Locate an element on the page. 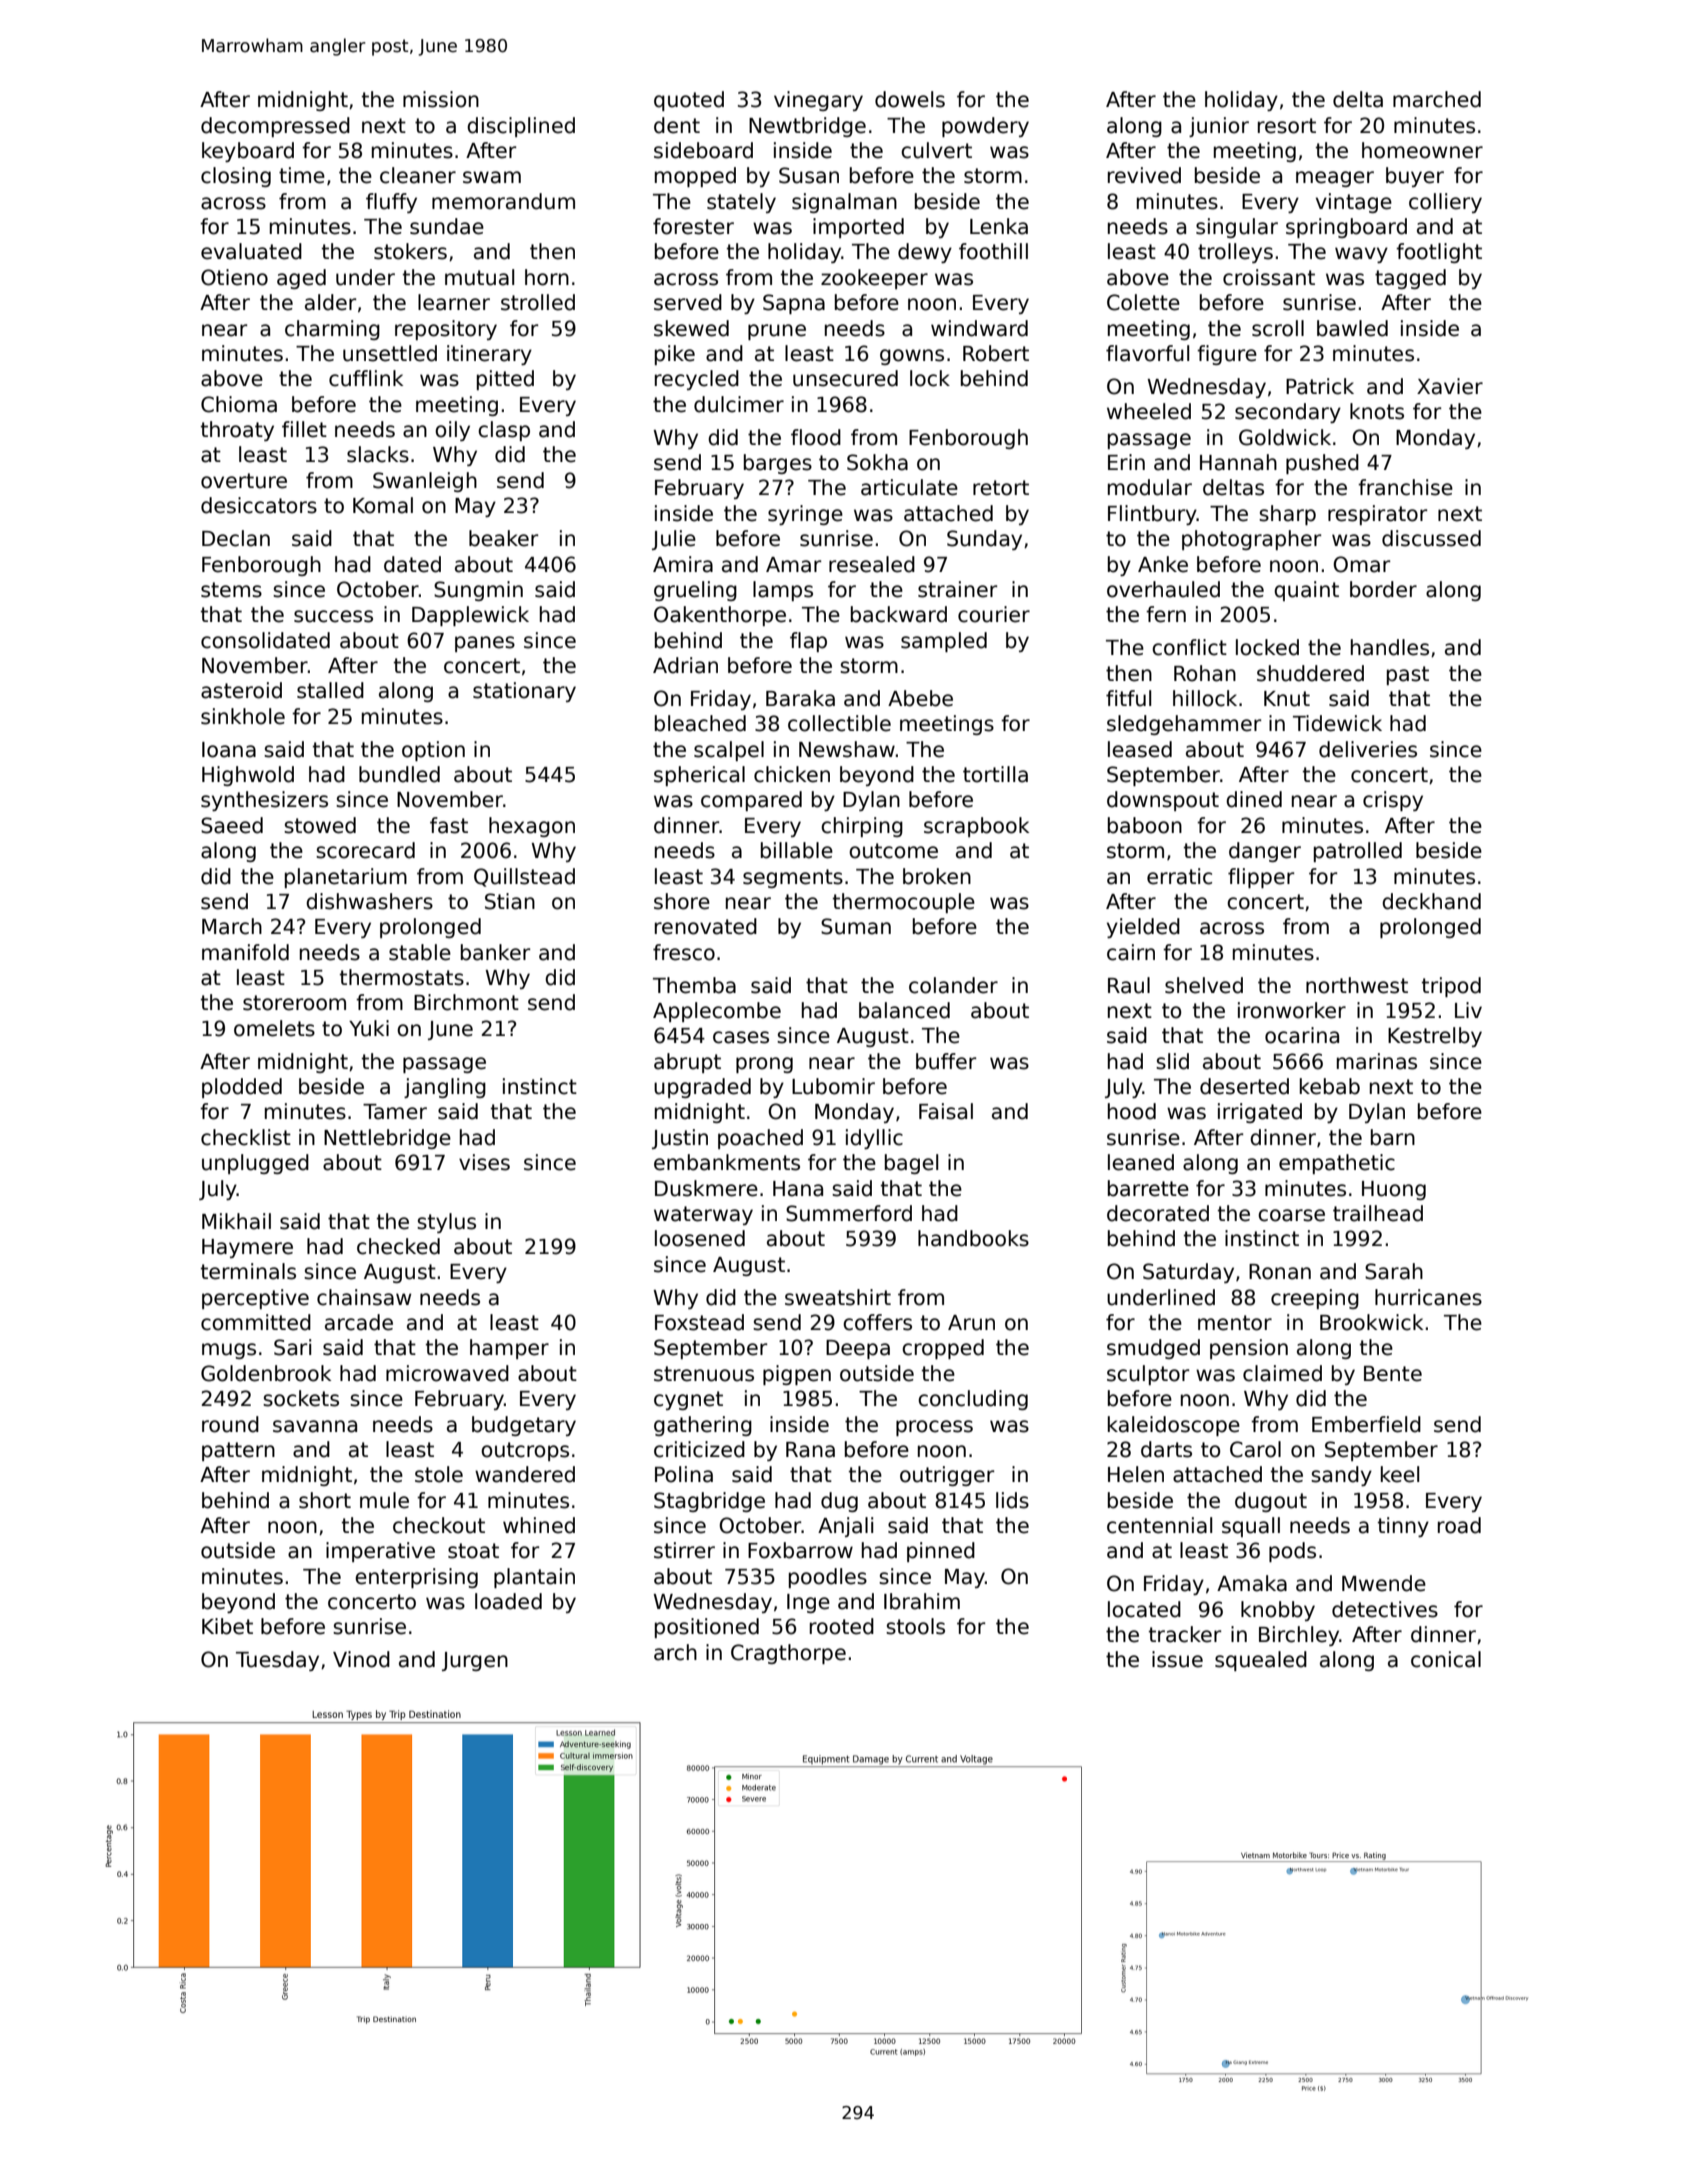 This document has width=1683, height=2178. knots is located at coordinates (1377, 411).
